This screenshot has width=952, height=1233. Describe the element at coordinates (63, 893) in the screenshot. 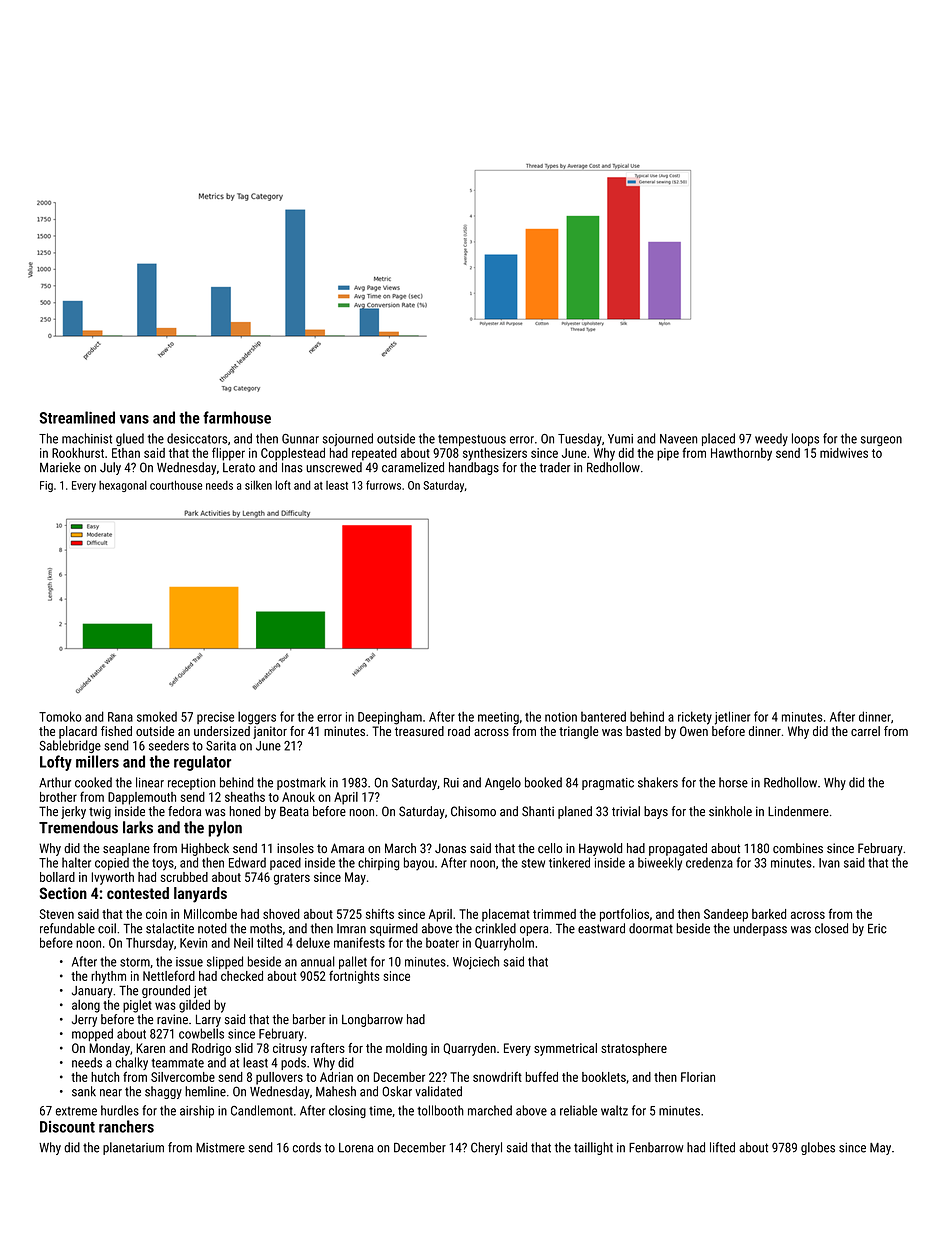

I see `Section` at that location.
